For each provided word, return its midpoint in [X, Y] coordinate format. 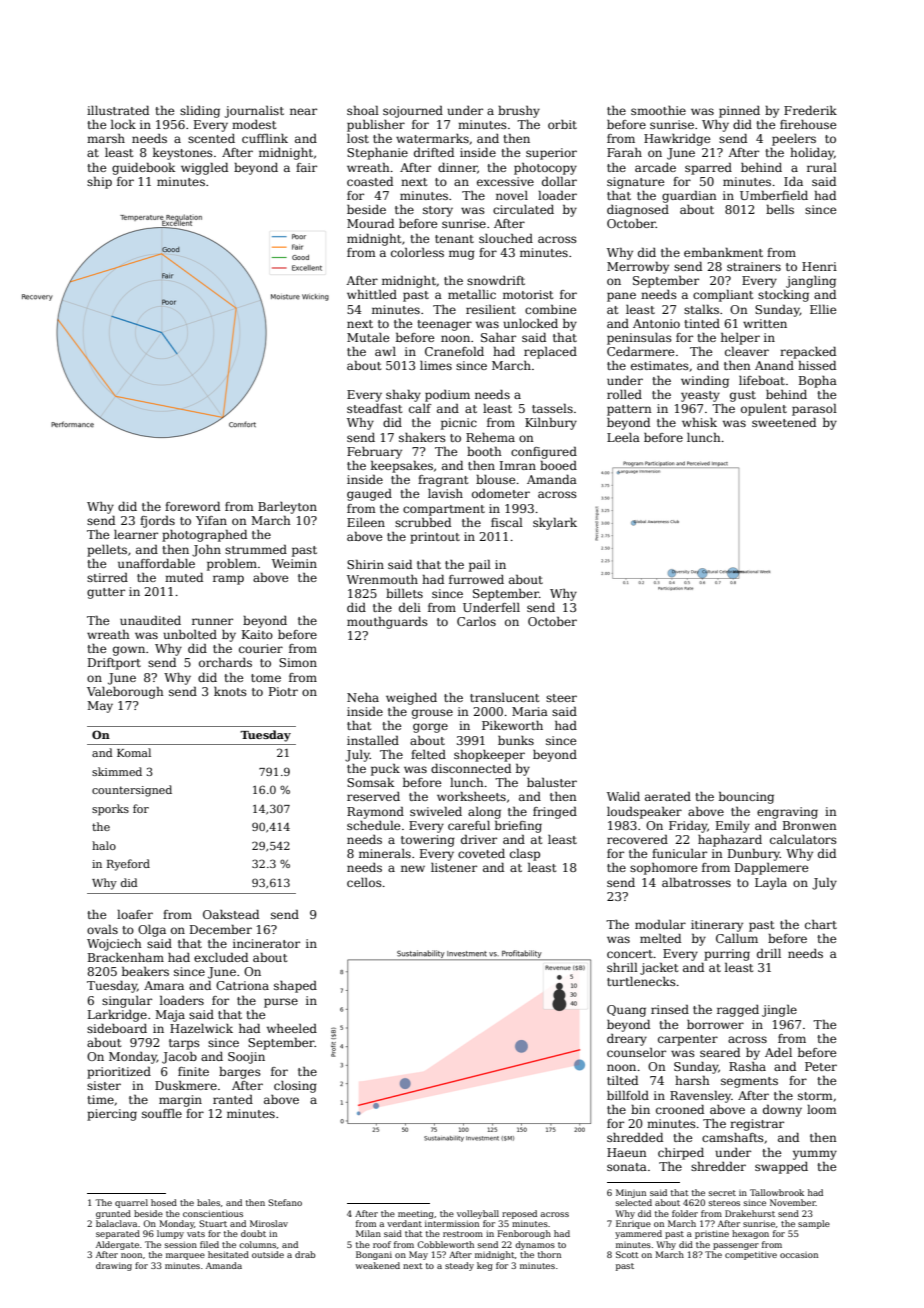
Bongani [374, 1255]
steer [561, 698]
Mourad [370, 223]
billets [404, 593]
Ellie [823, 309]
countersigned [132, 791]
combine [550, 309]
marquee [185, 1256]
